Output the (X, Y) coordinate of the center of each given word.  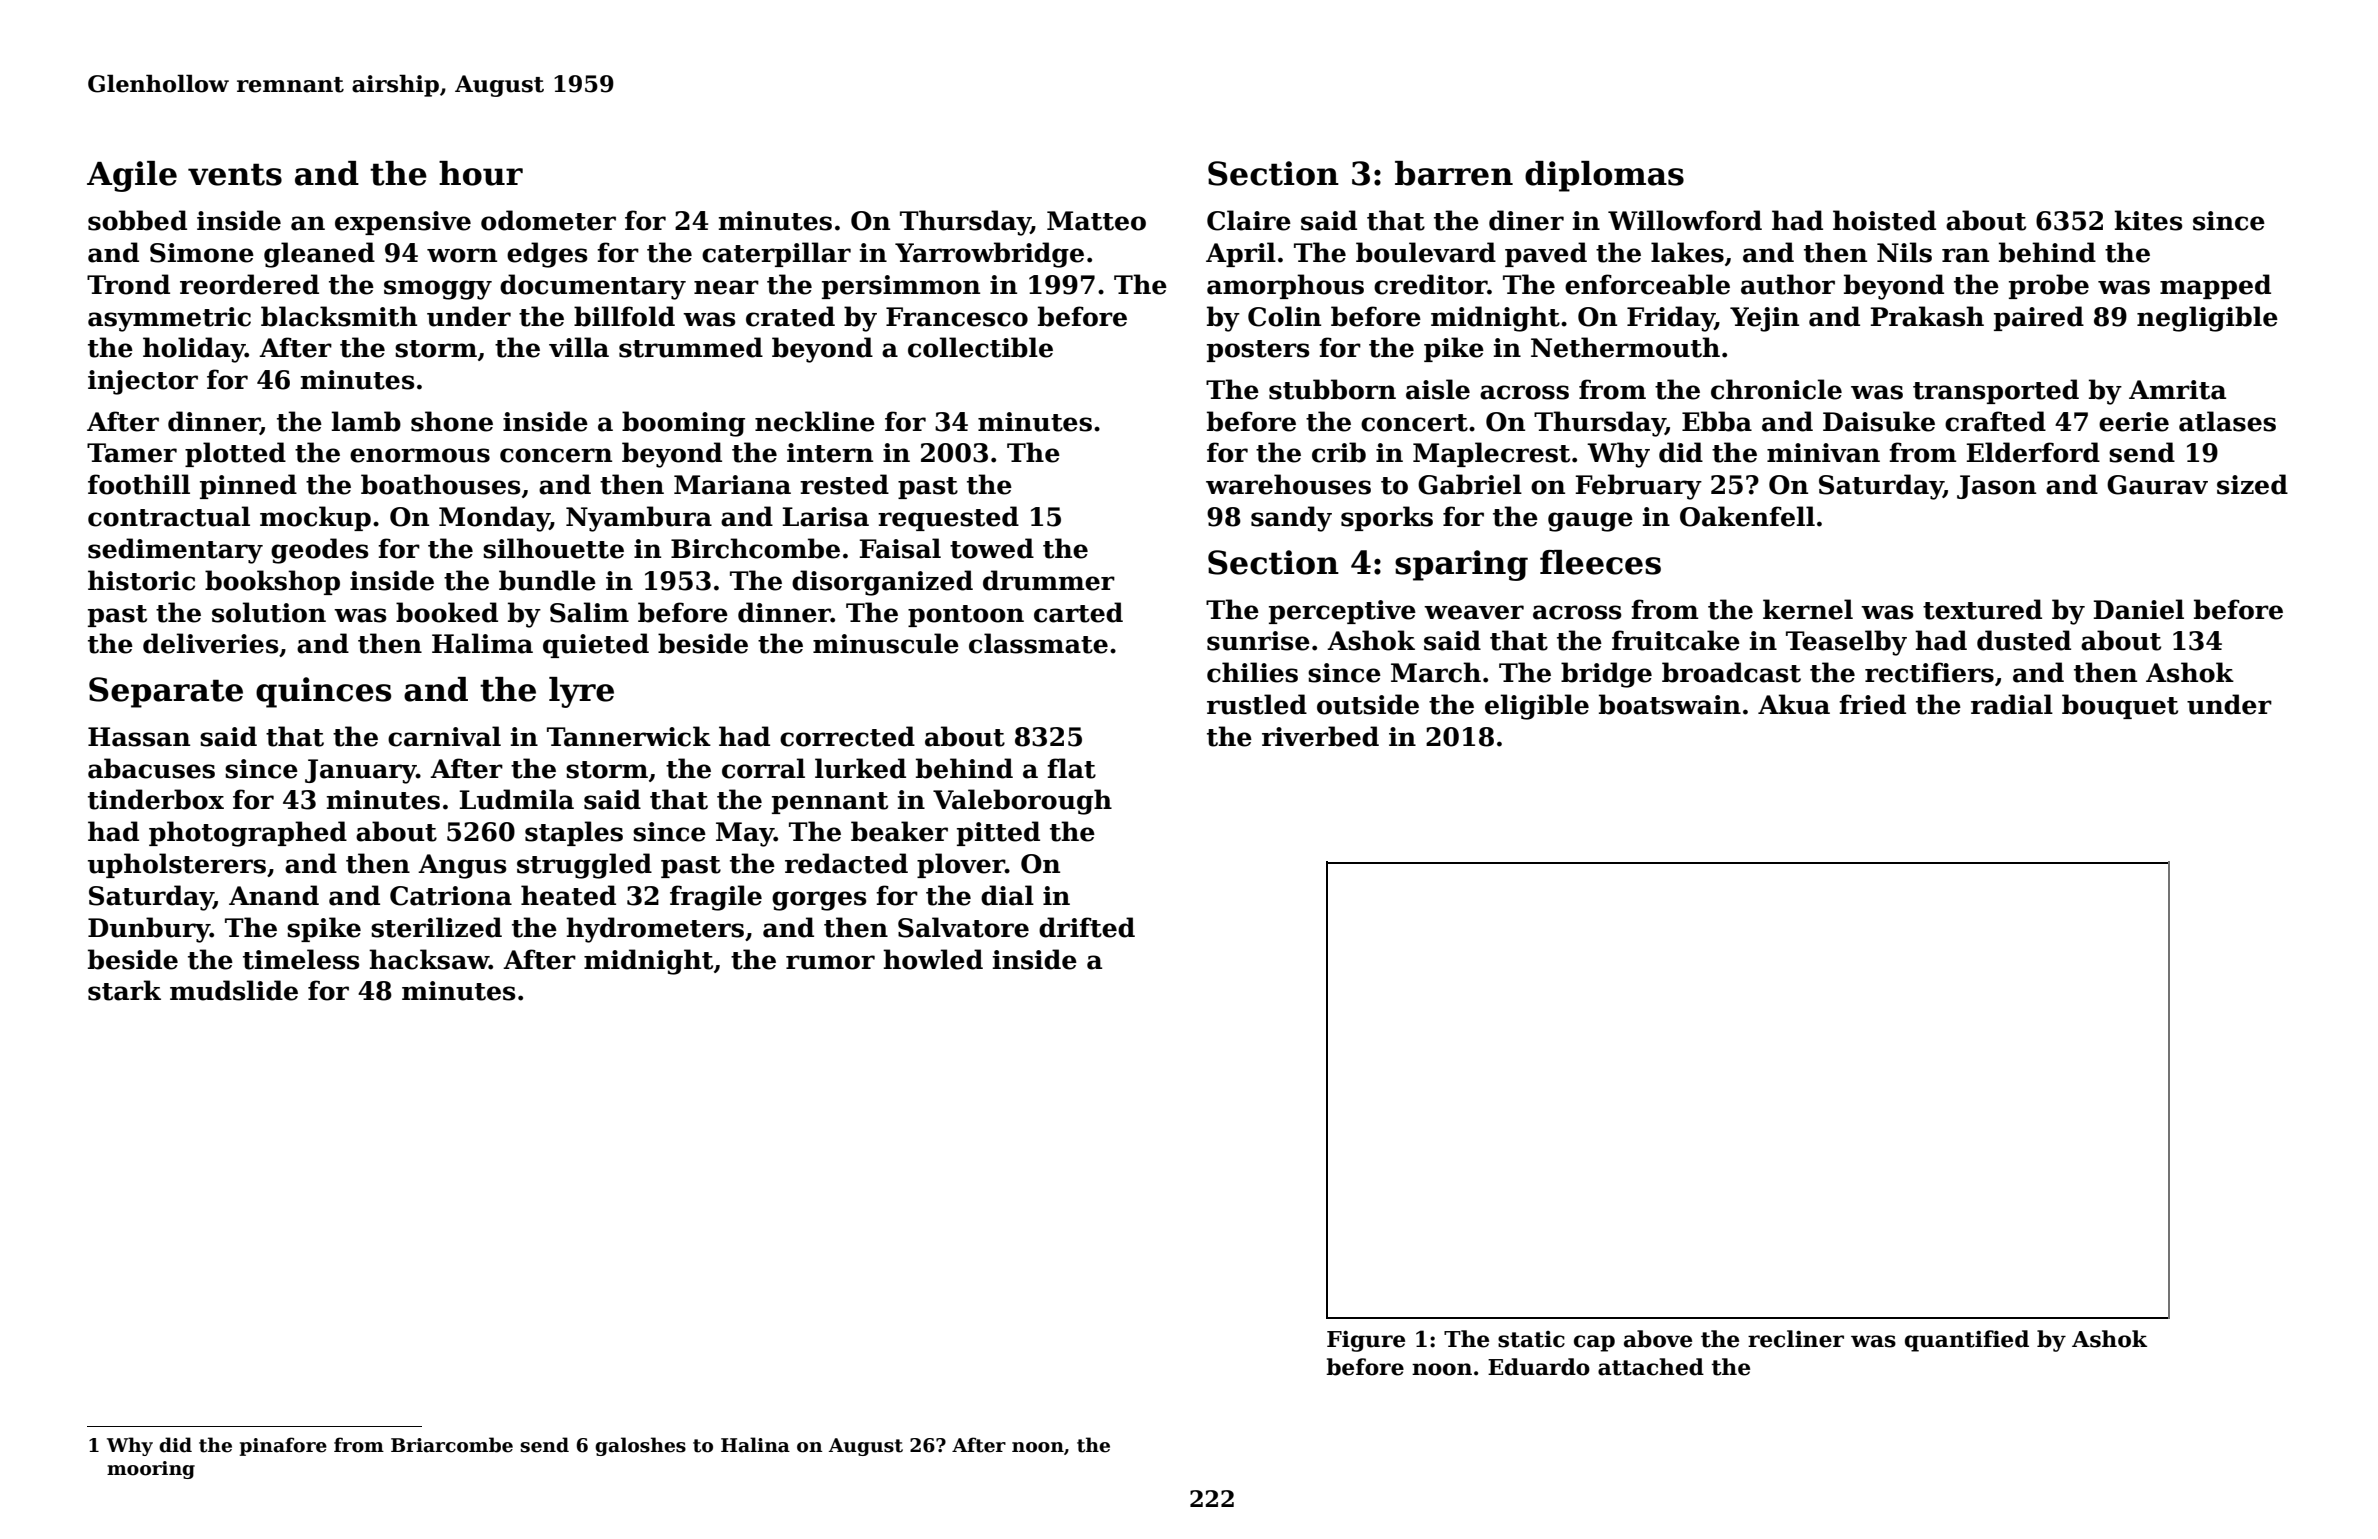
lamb (366, 421)
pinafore (283, 1446)
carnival (444, 736)
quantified (1967, 1341)
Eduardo (1539, 1367)
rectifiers (1929, 672)
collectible (980, 347)
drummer (1049, 580)
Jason (1996, 487)
